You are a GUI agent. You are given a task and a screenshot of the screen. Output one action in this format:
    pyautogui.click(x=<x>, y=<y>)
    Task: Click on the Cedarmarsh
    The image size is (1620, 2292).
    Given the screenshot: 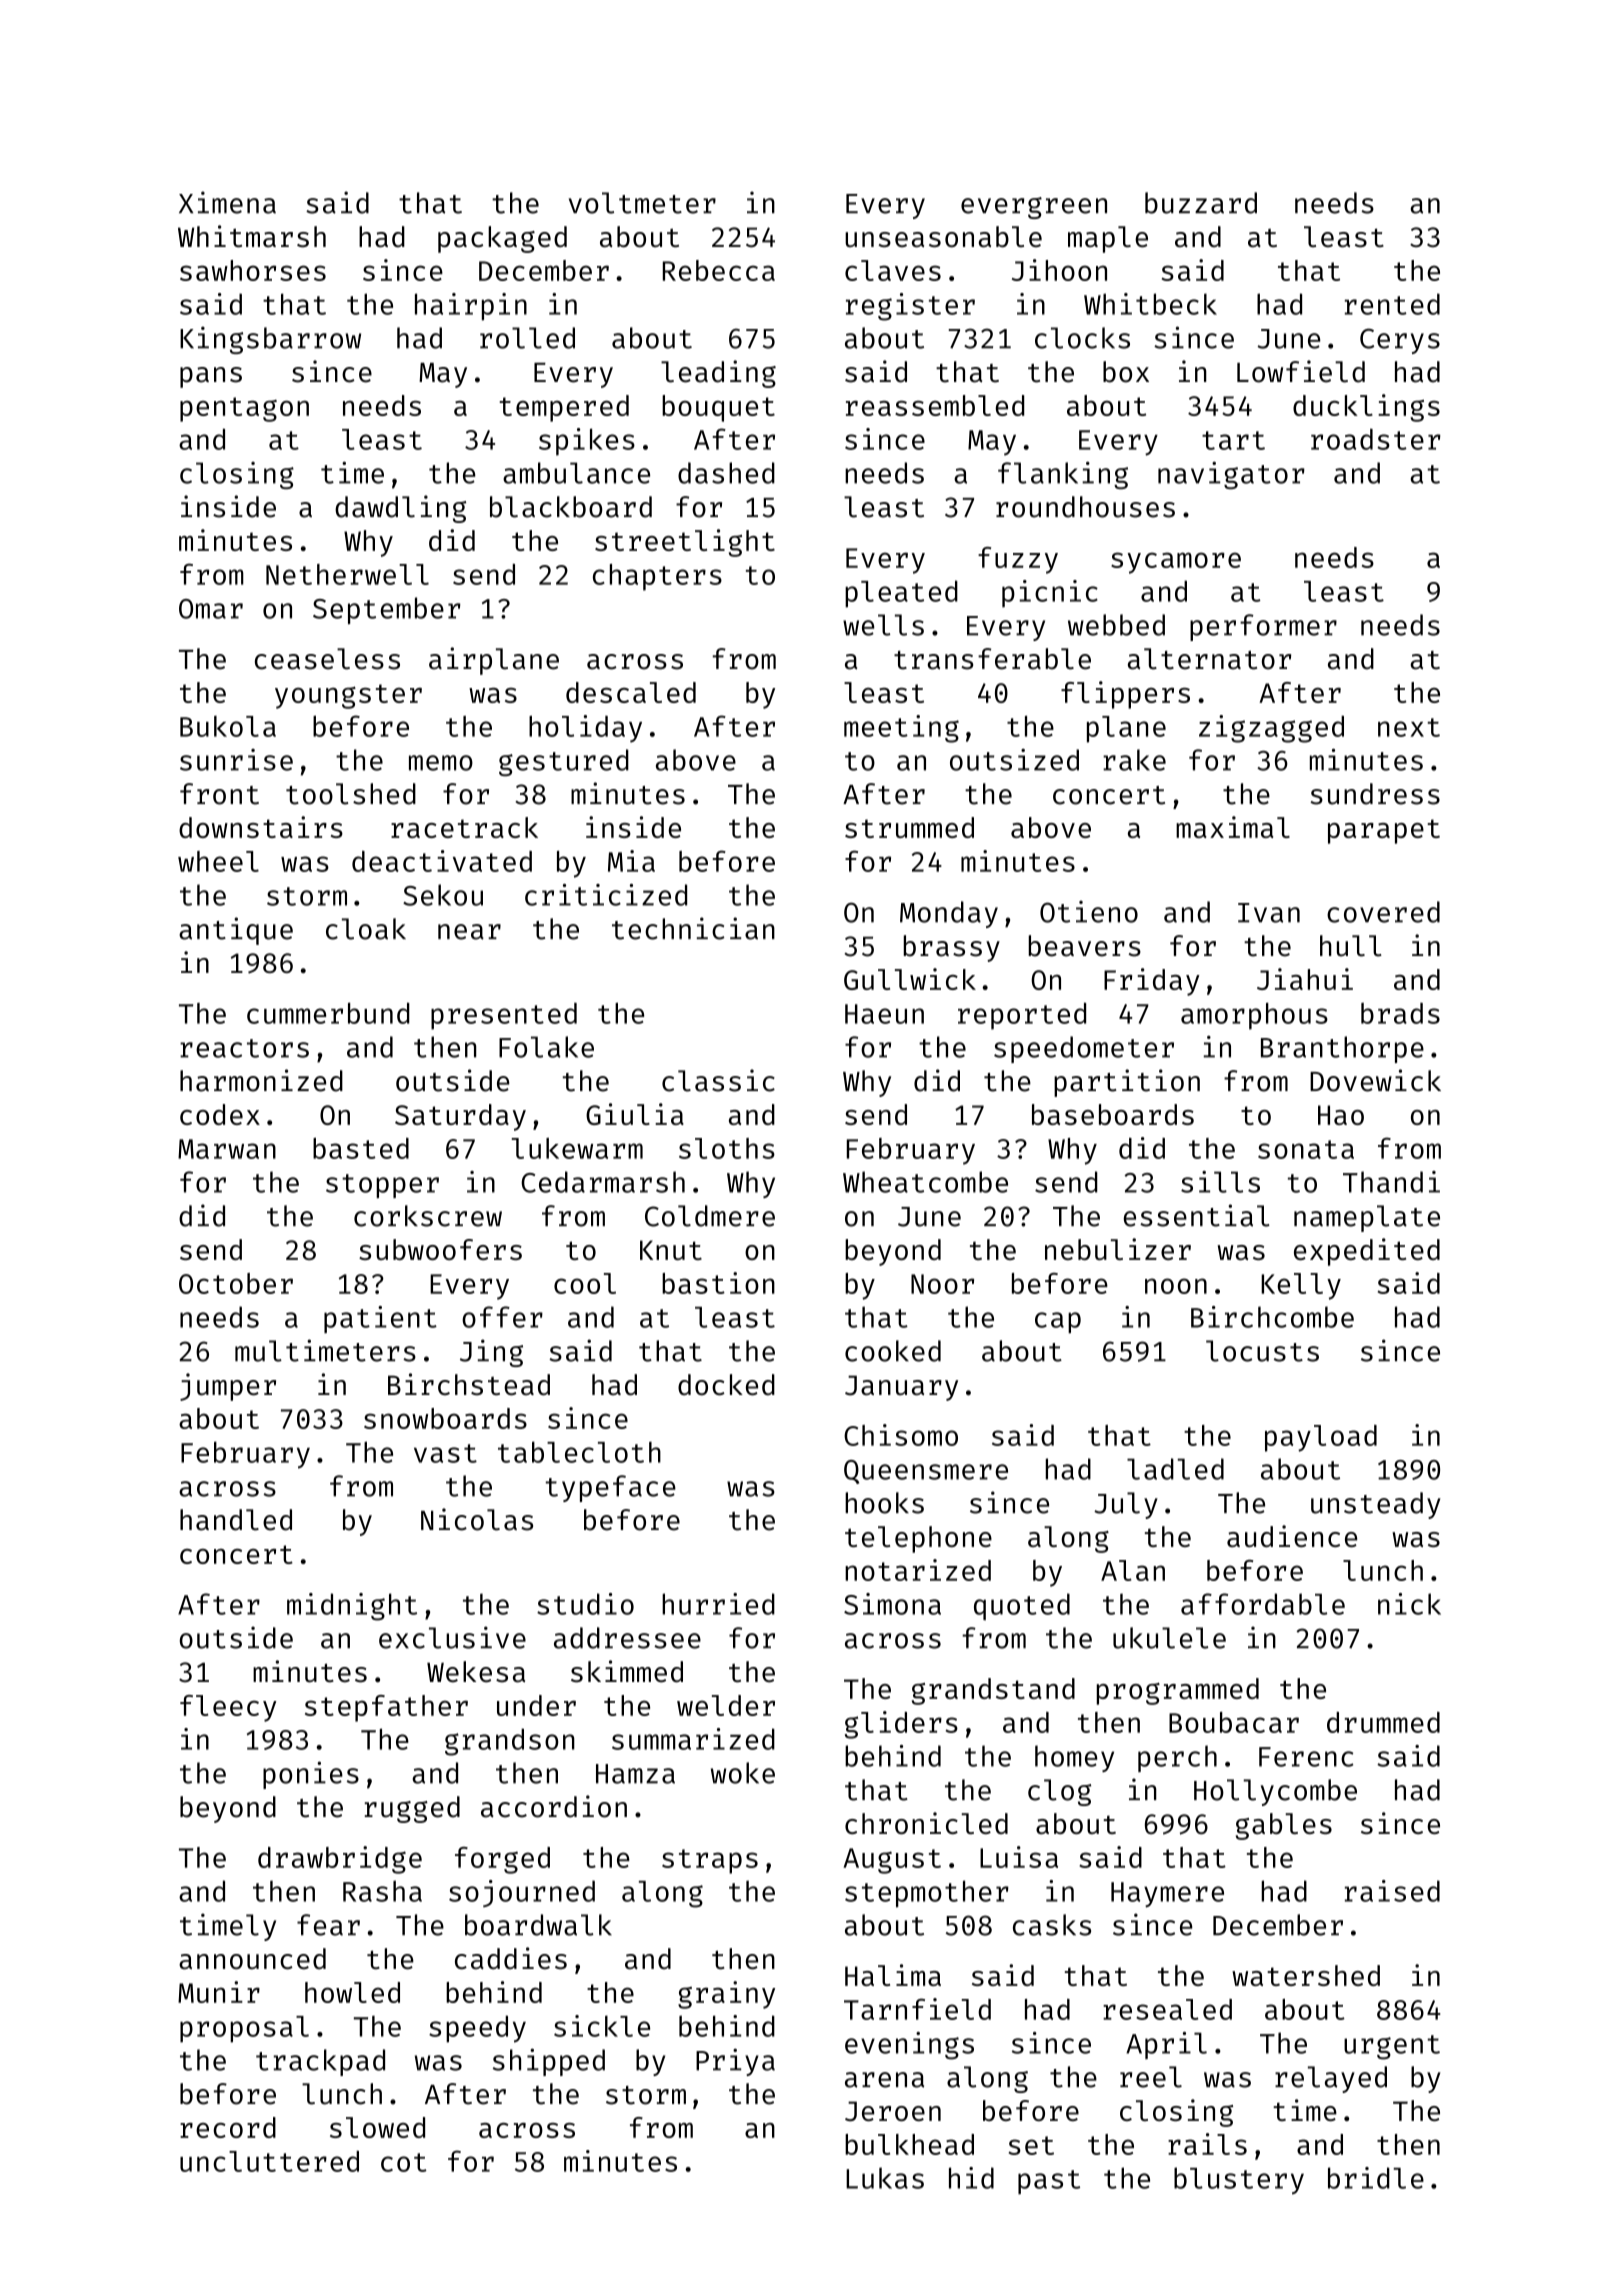 What is the action you would take?
    pyautogui.click(x=603, y=1182)
